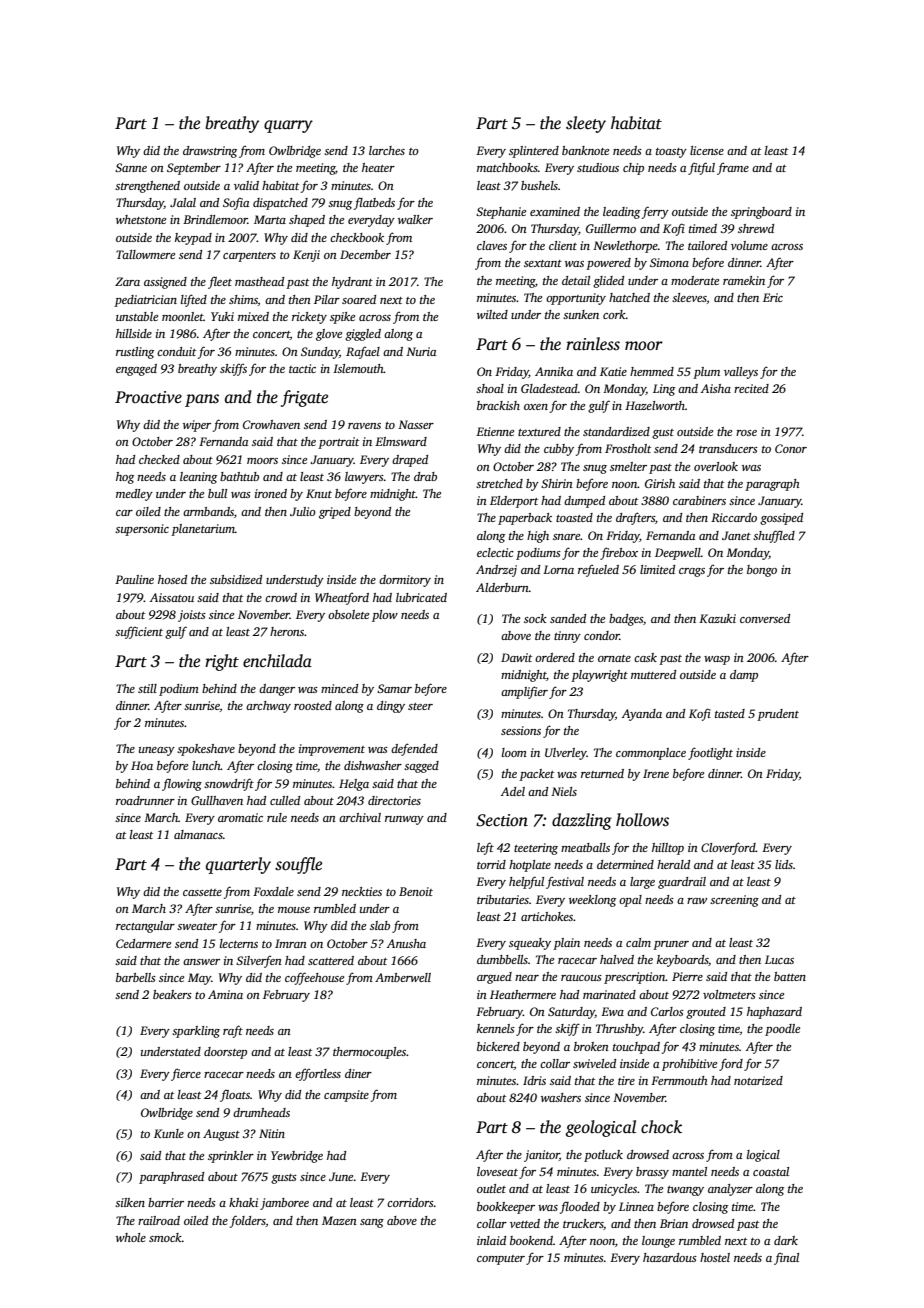 The width and height of the page is (924, 1308). What do you see at coordinates (490, 388) in the page?
I see `shoal` at bounding box center [490, 388].
